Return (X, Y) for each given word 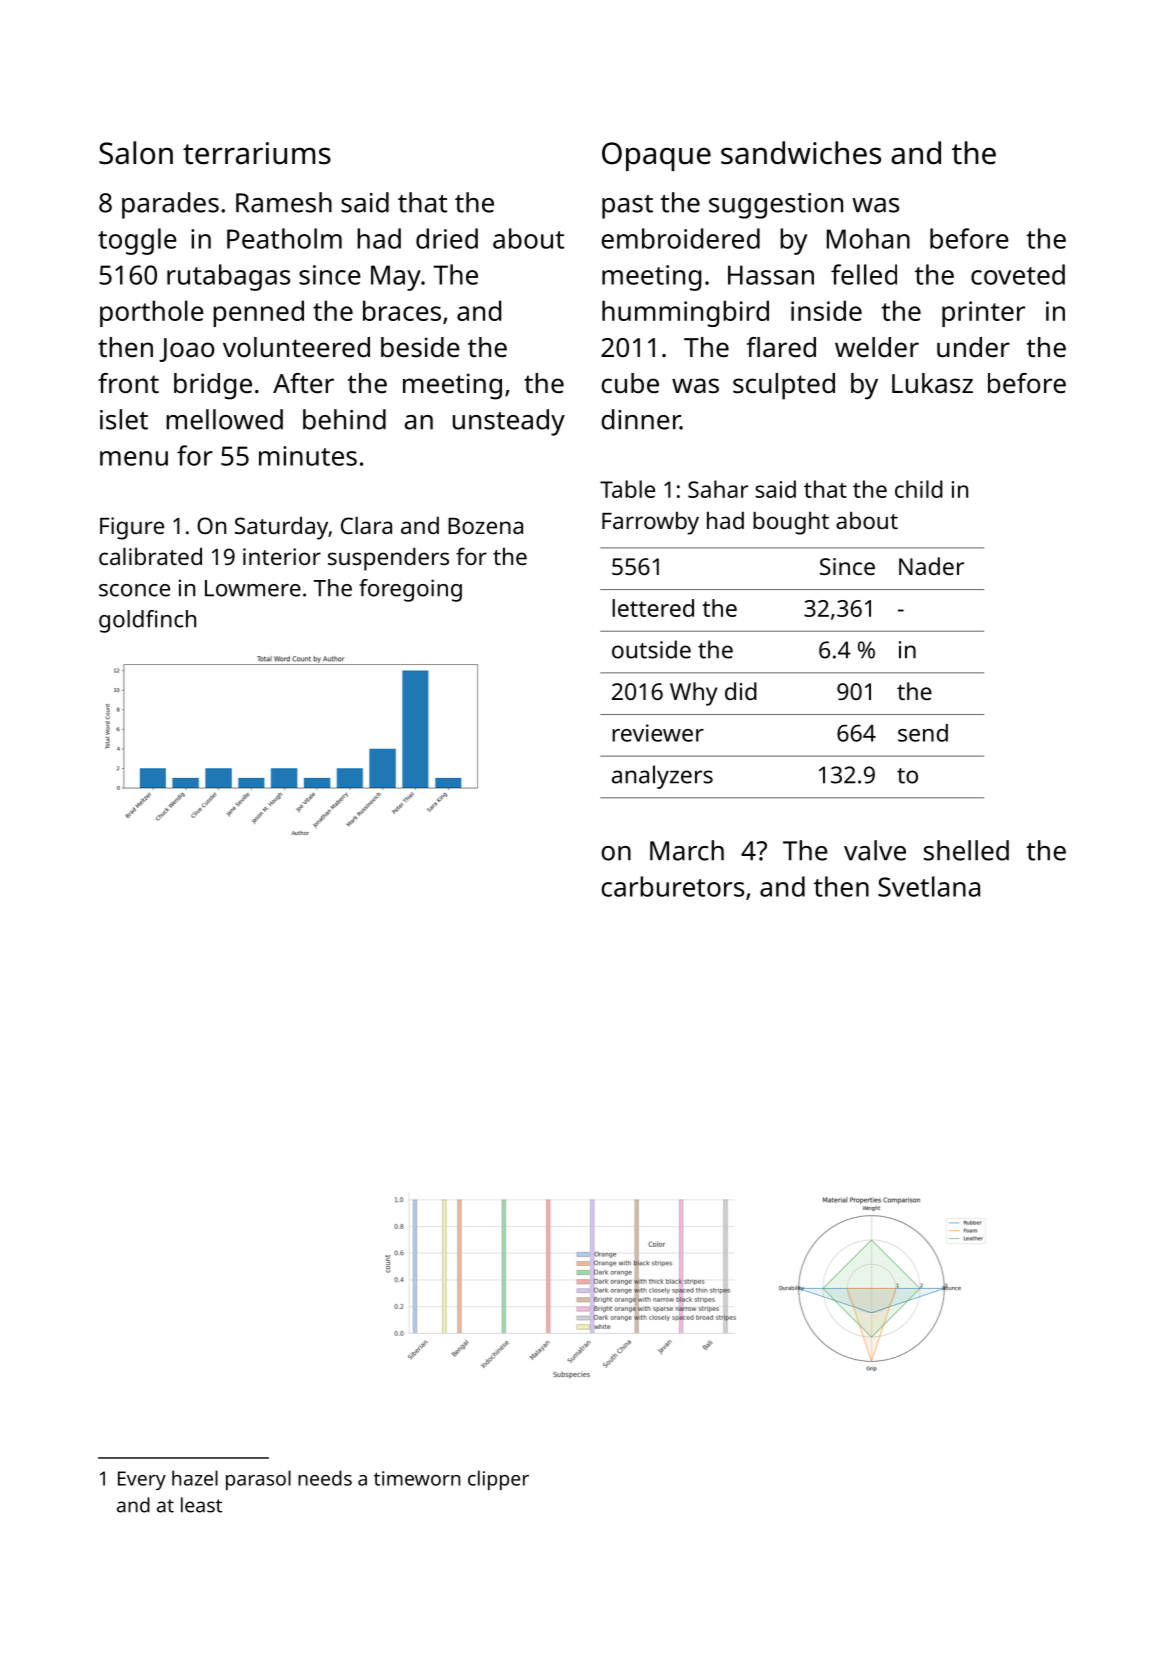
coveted (1018, 274)
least (201, 1505)
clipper (498, 1480)
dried (447, 238)
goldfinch (147, 621)
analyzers (662, 777)
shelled (966, 850)
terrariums (257, 153)
